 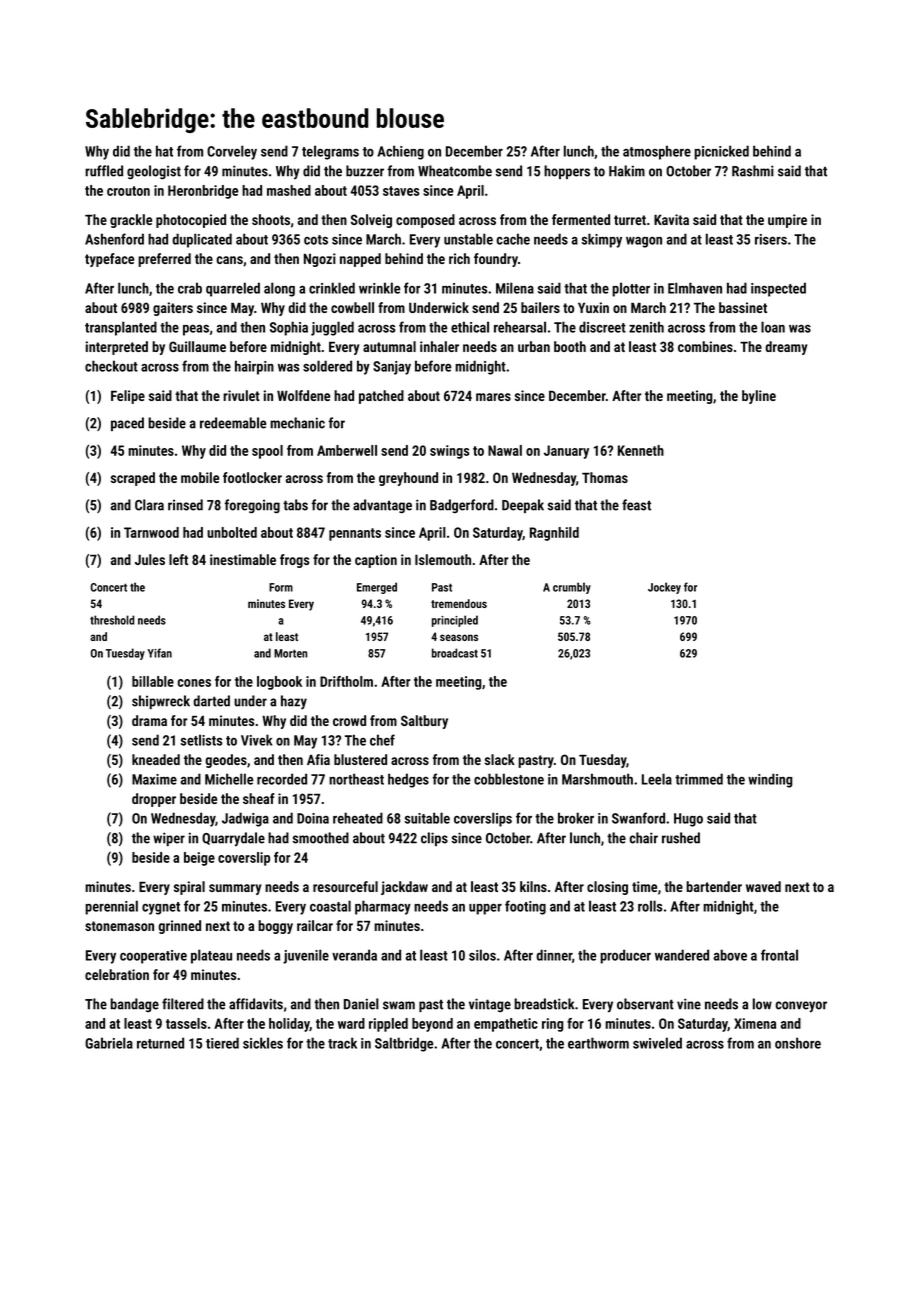 What do you see at coordinates (509, 779) in the screenshot?
I see `cobblestone` at bounding box center [509, 779].
